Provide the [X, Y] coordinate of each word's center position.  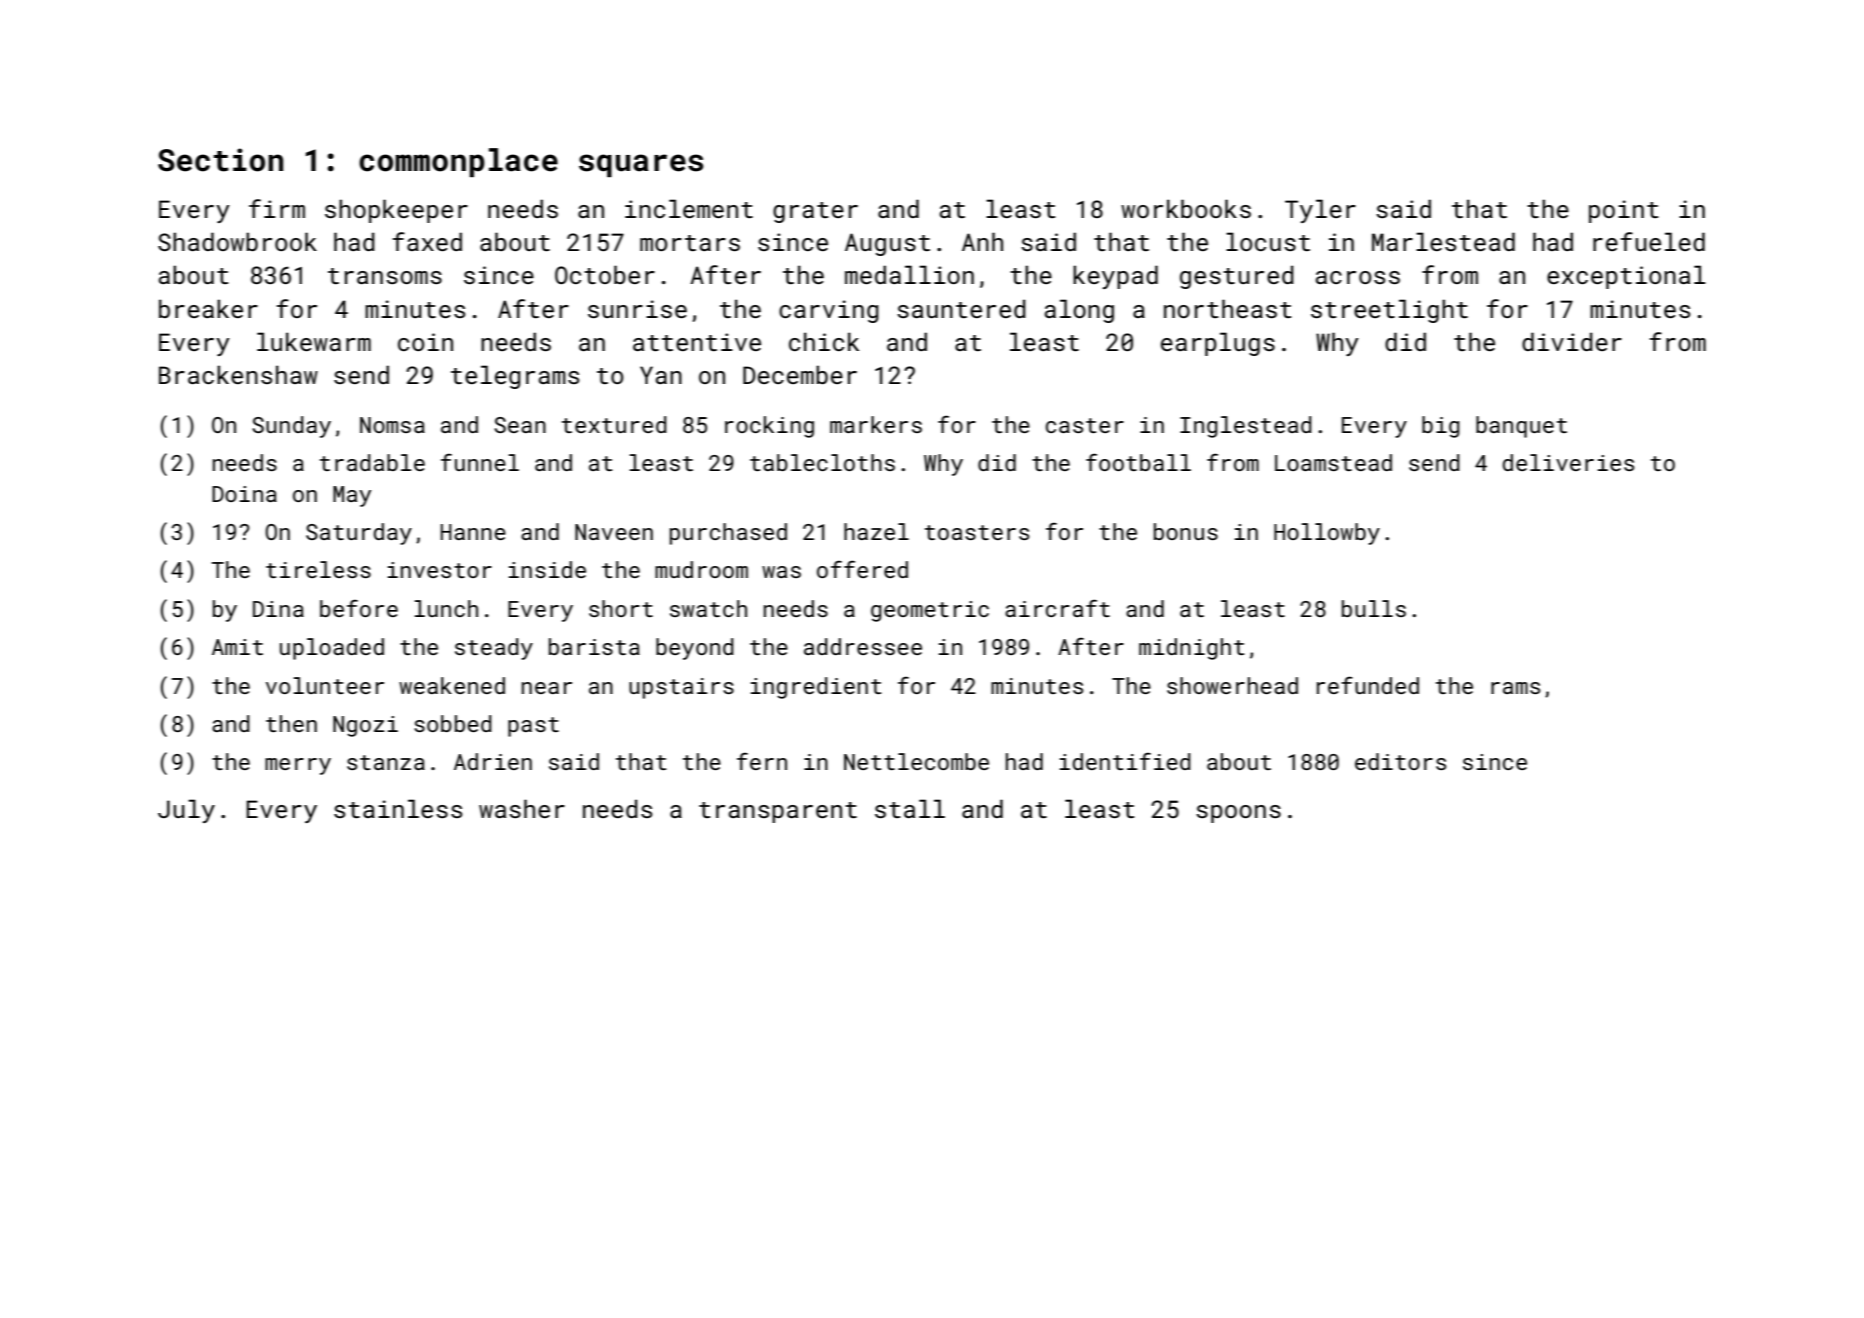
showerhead [1232, 685]
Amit [237, 647]
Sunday [291, 427]
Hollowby [1327, 534]
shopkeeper [396, 211]
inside [547, 569]
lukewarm [314, 341]
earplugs [1218, 344]
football [1138, 462]
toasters [977, 532]
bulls [1374, 608]
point [1623, 211]
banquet [1521, 427]
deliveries [1568, 462]
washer [522, 808]
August [887, 244]
